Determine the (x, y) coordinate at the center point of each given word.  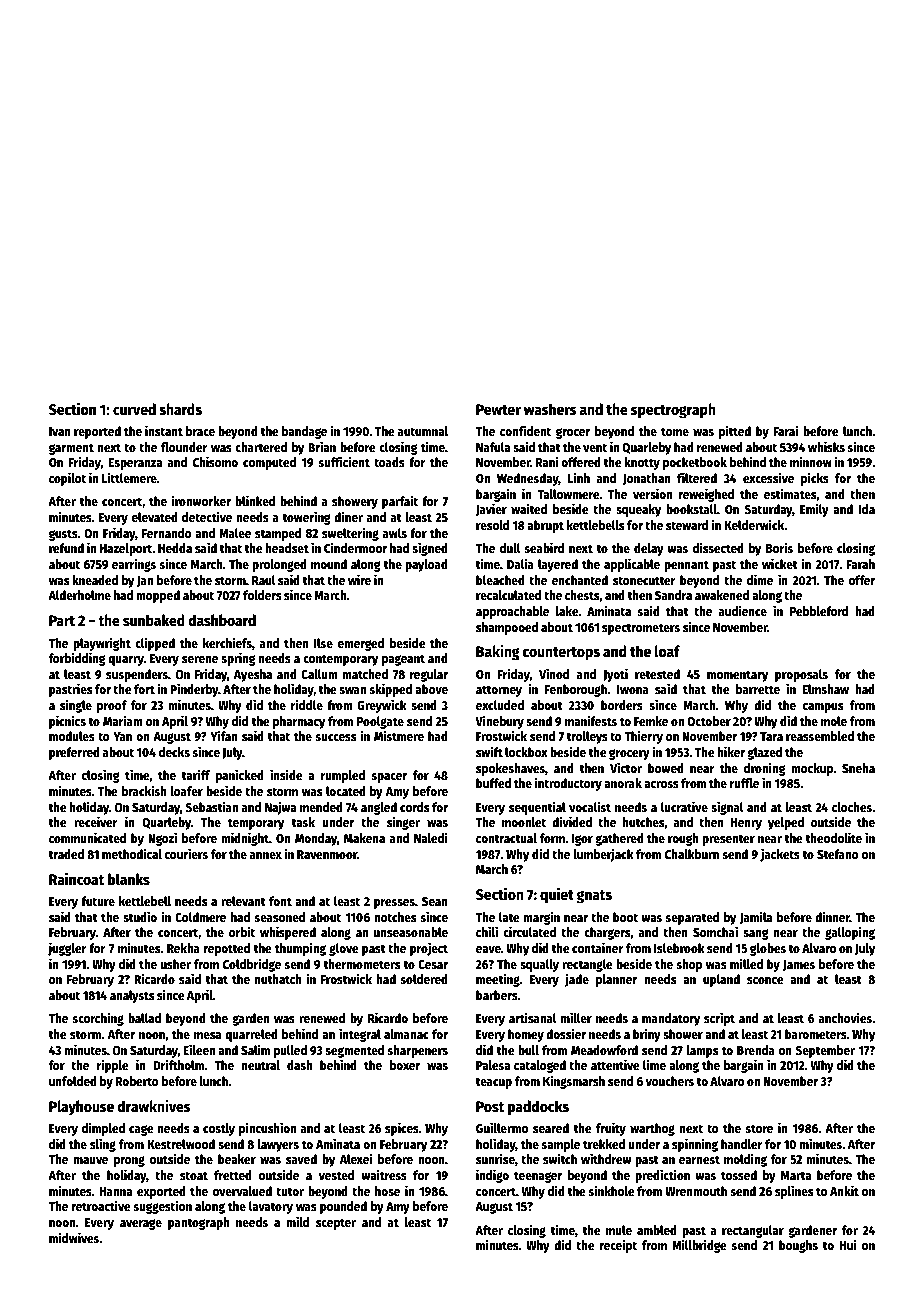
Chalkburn (692, 854)
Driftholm (178, 1064)
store (759, 1128)
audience (743, 610)
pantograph (198, 1223)
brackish (144, 790)
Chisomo (215, 461)
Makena (364, 838)
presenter (728, 840)
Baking (498, 652)
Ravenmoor (327, 854)
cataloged (540, 1066)
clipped (155, 644)
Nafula (493, 447)
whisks (826, 446)
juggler (67, 949)
